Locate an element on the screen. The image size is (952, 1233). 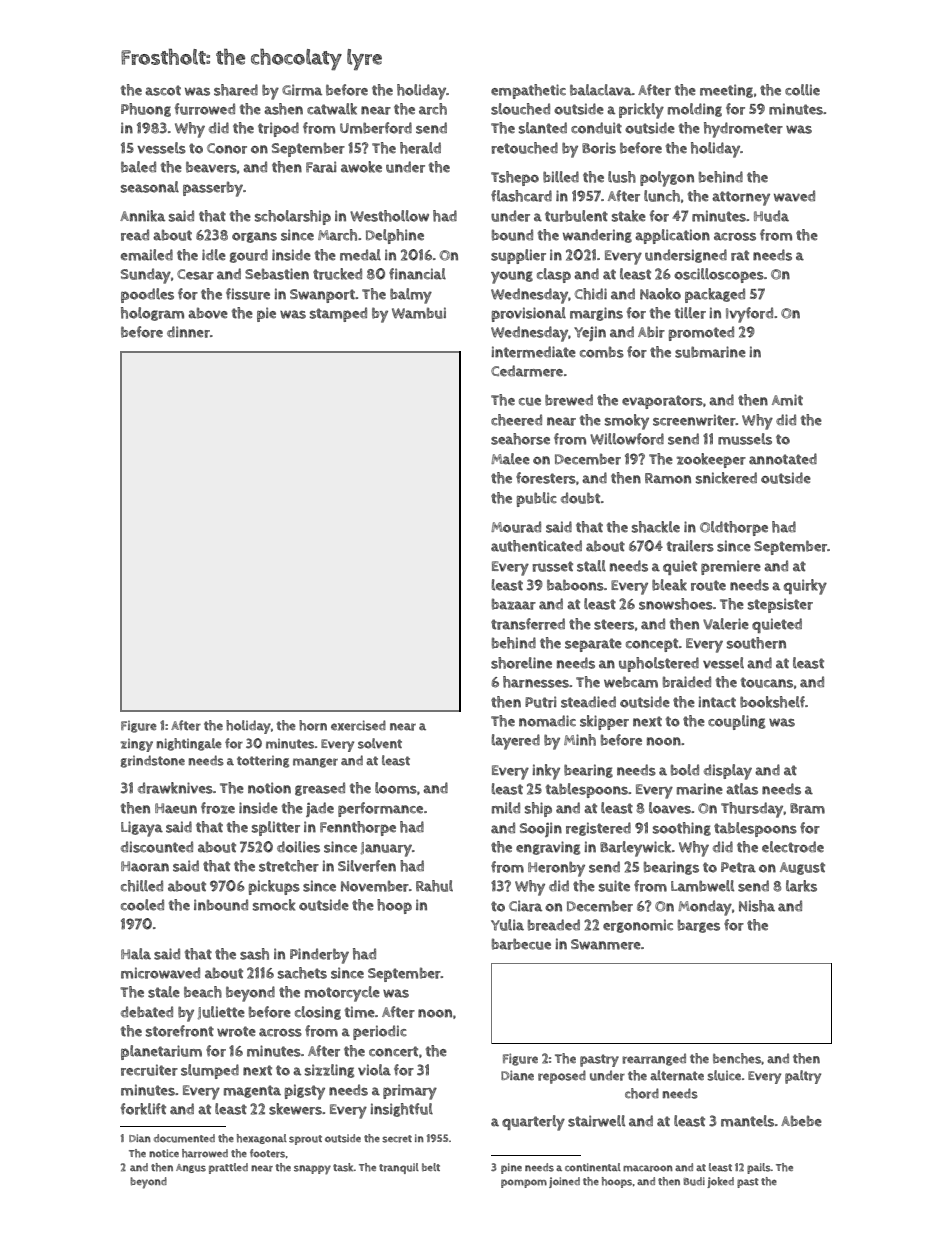
reposed is located at coordinates (562, 1077).
